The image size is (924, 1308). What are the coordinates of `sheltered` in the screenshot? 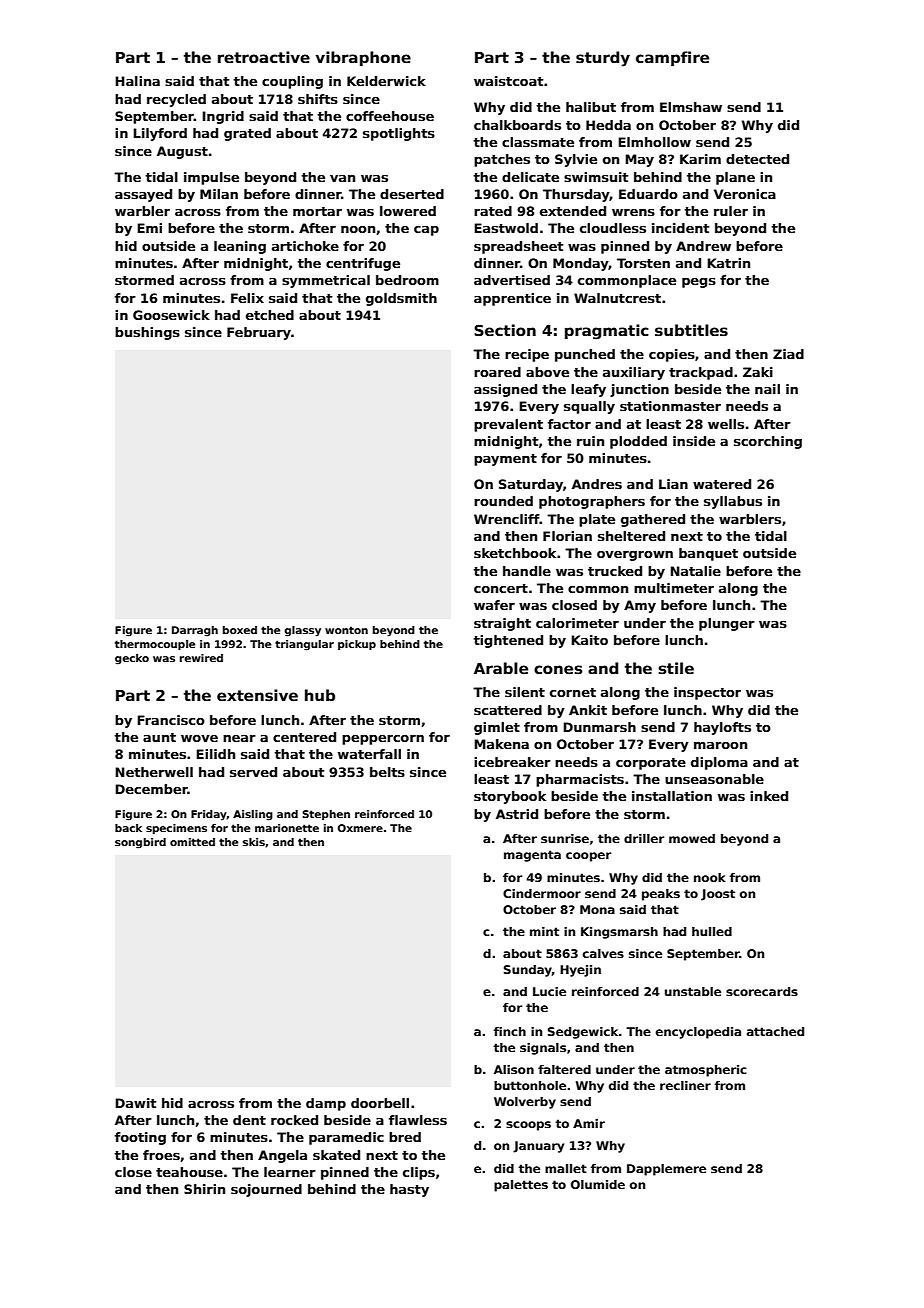 It's located at (631, 536).
